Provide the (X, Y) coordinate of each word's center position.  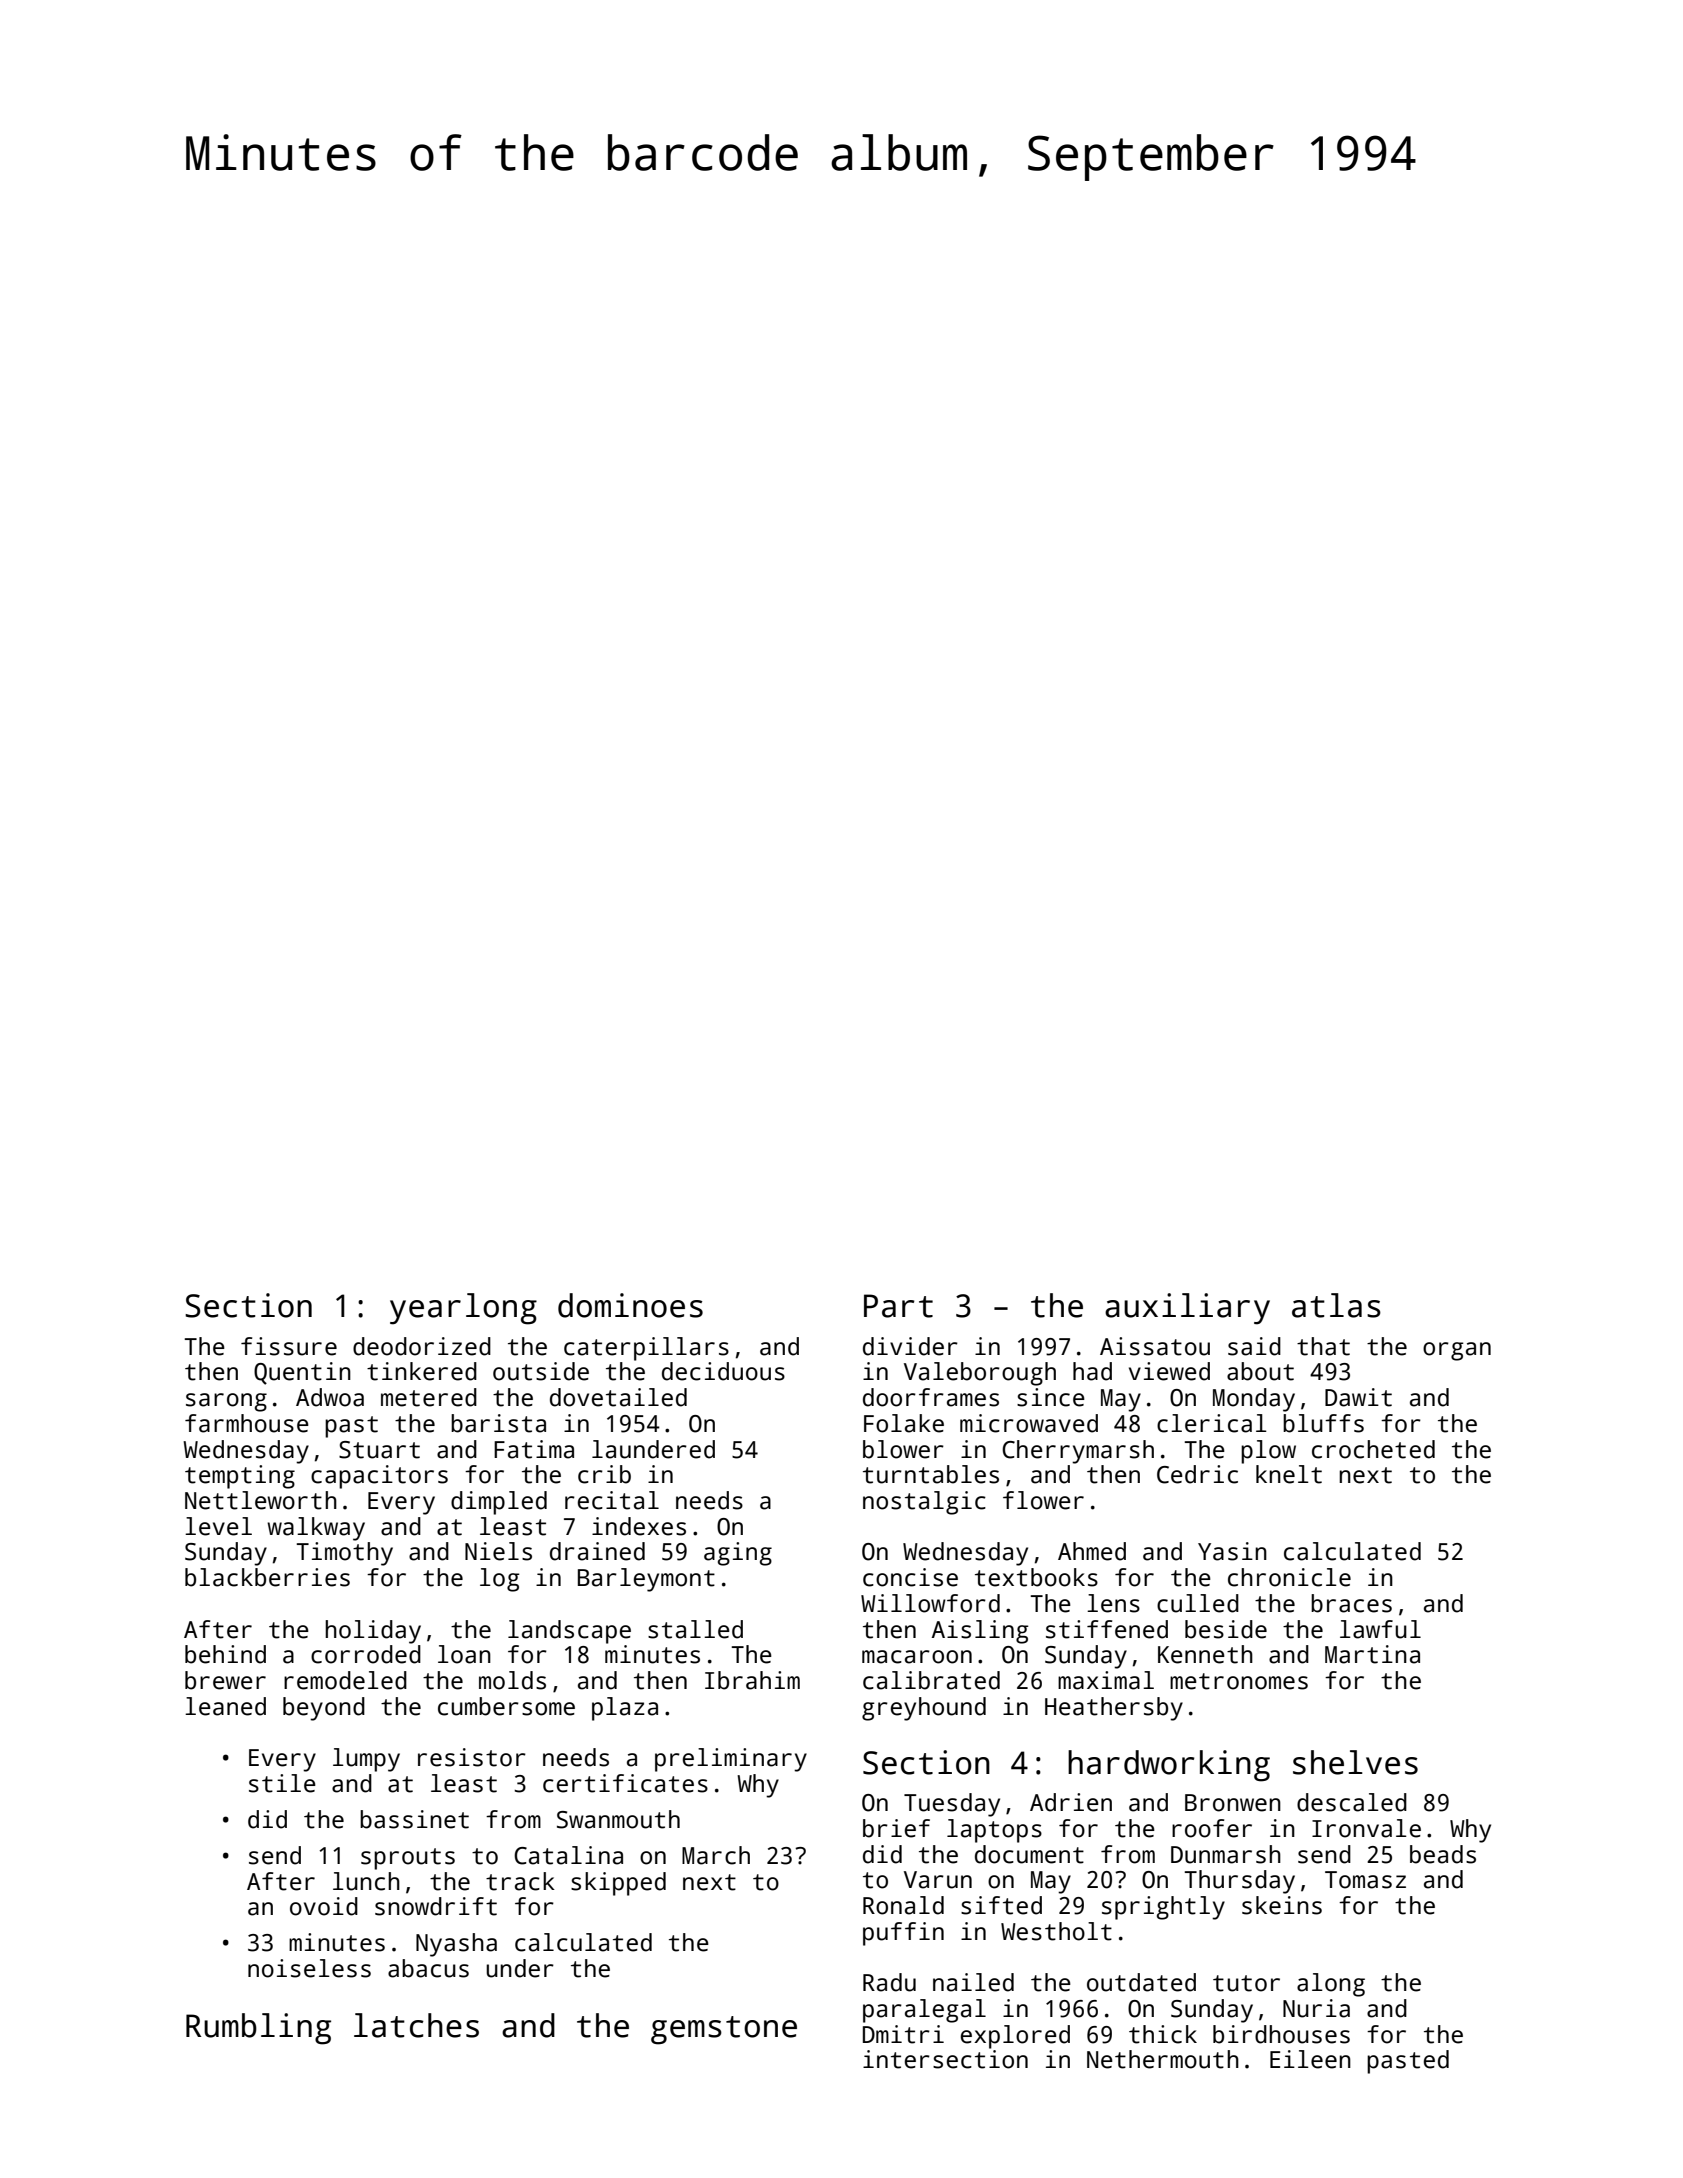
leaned (225, 1706)
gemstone (724, 2030)
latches (416, 2025)
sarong (226, 1402)
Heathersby (1114, 1709)
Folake (904, 1423)
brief (896, 1828)
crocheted (1373, 1449)
